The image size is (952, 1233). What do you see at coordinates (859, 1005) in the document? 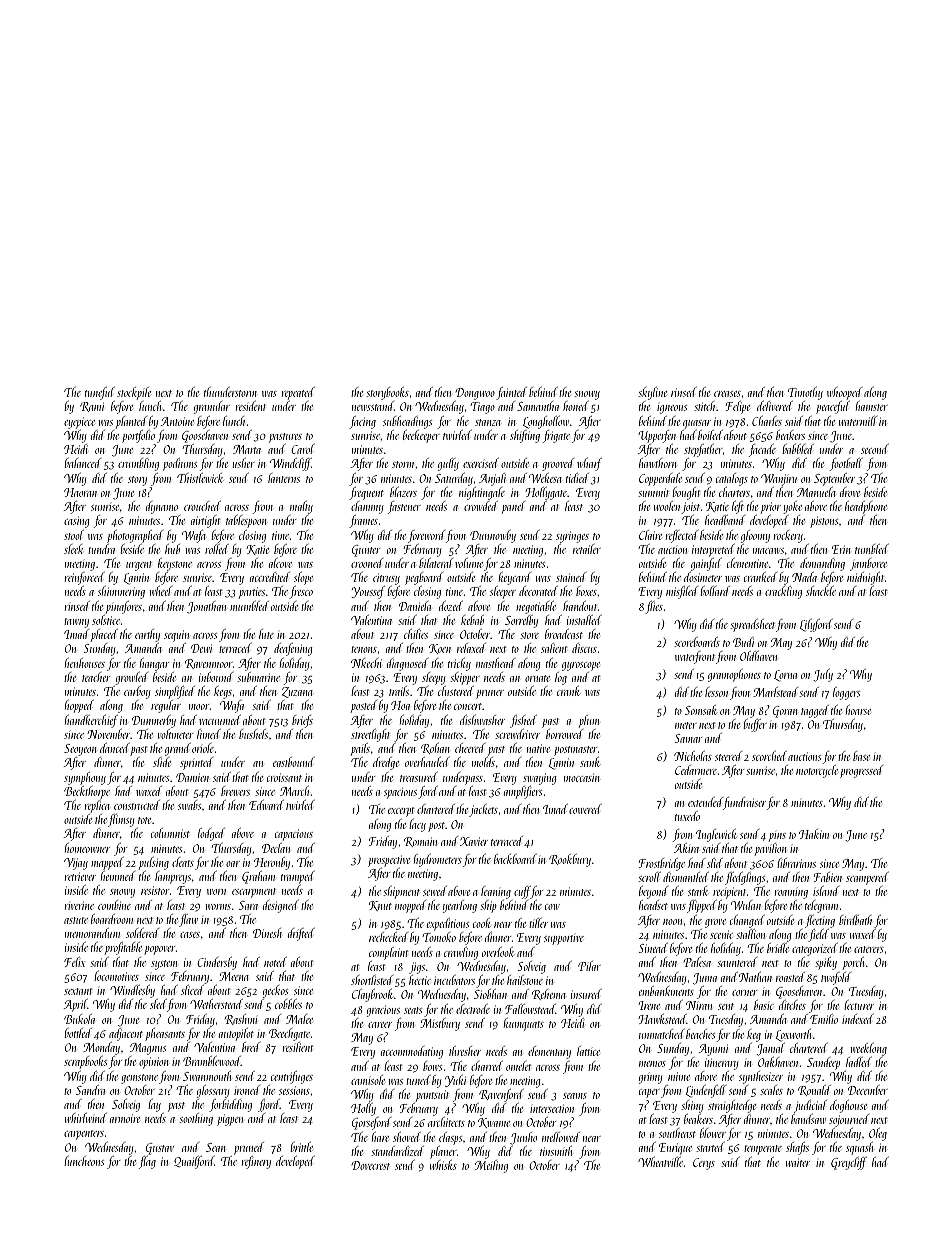
I see `lecturer` at bounding box center [859, 1005].
